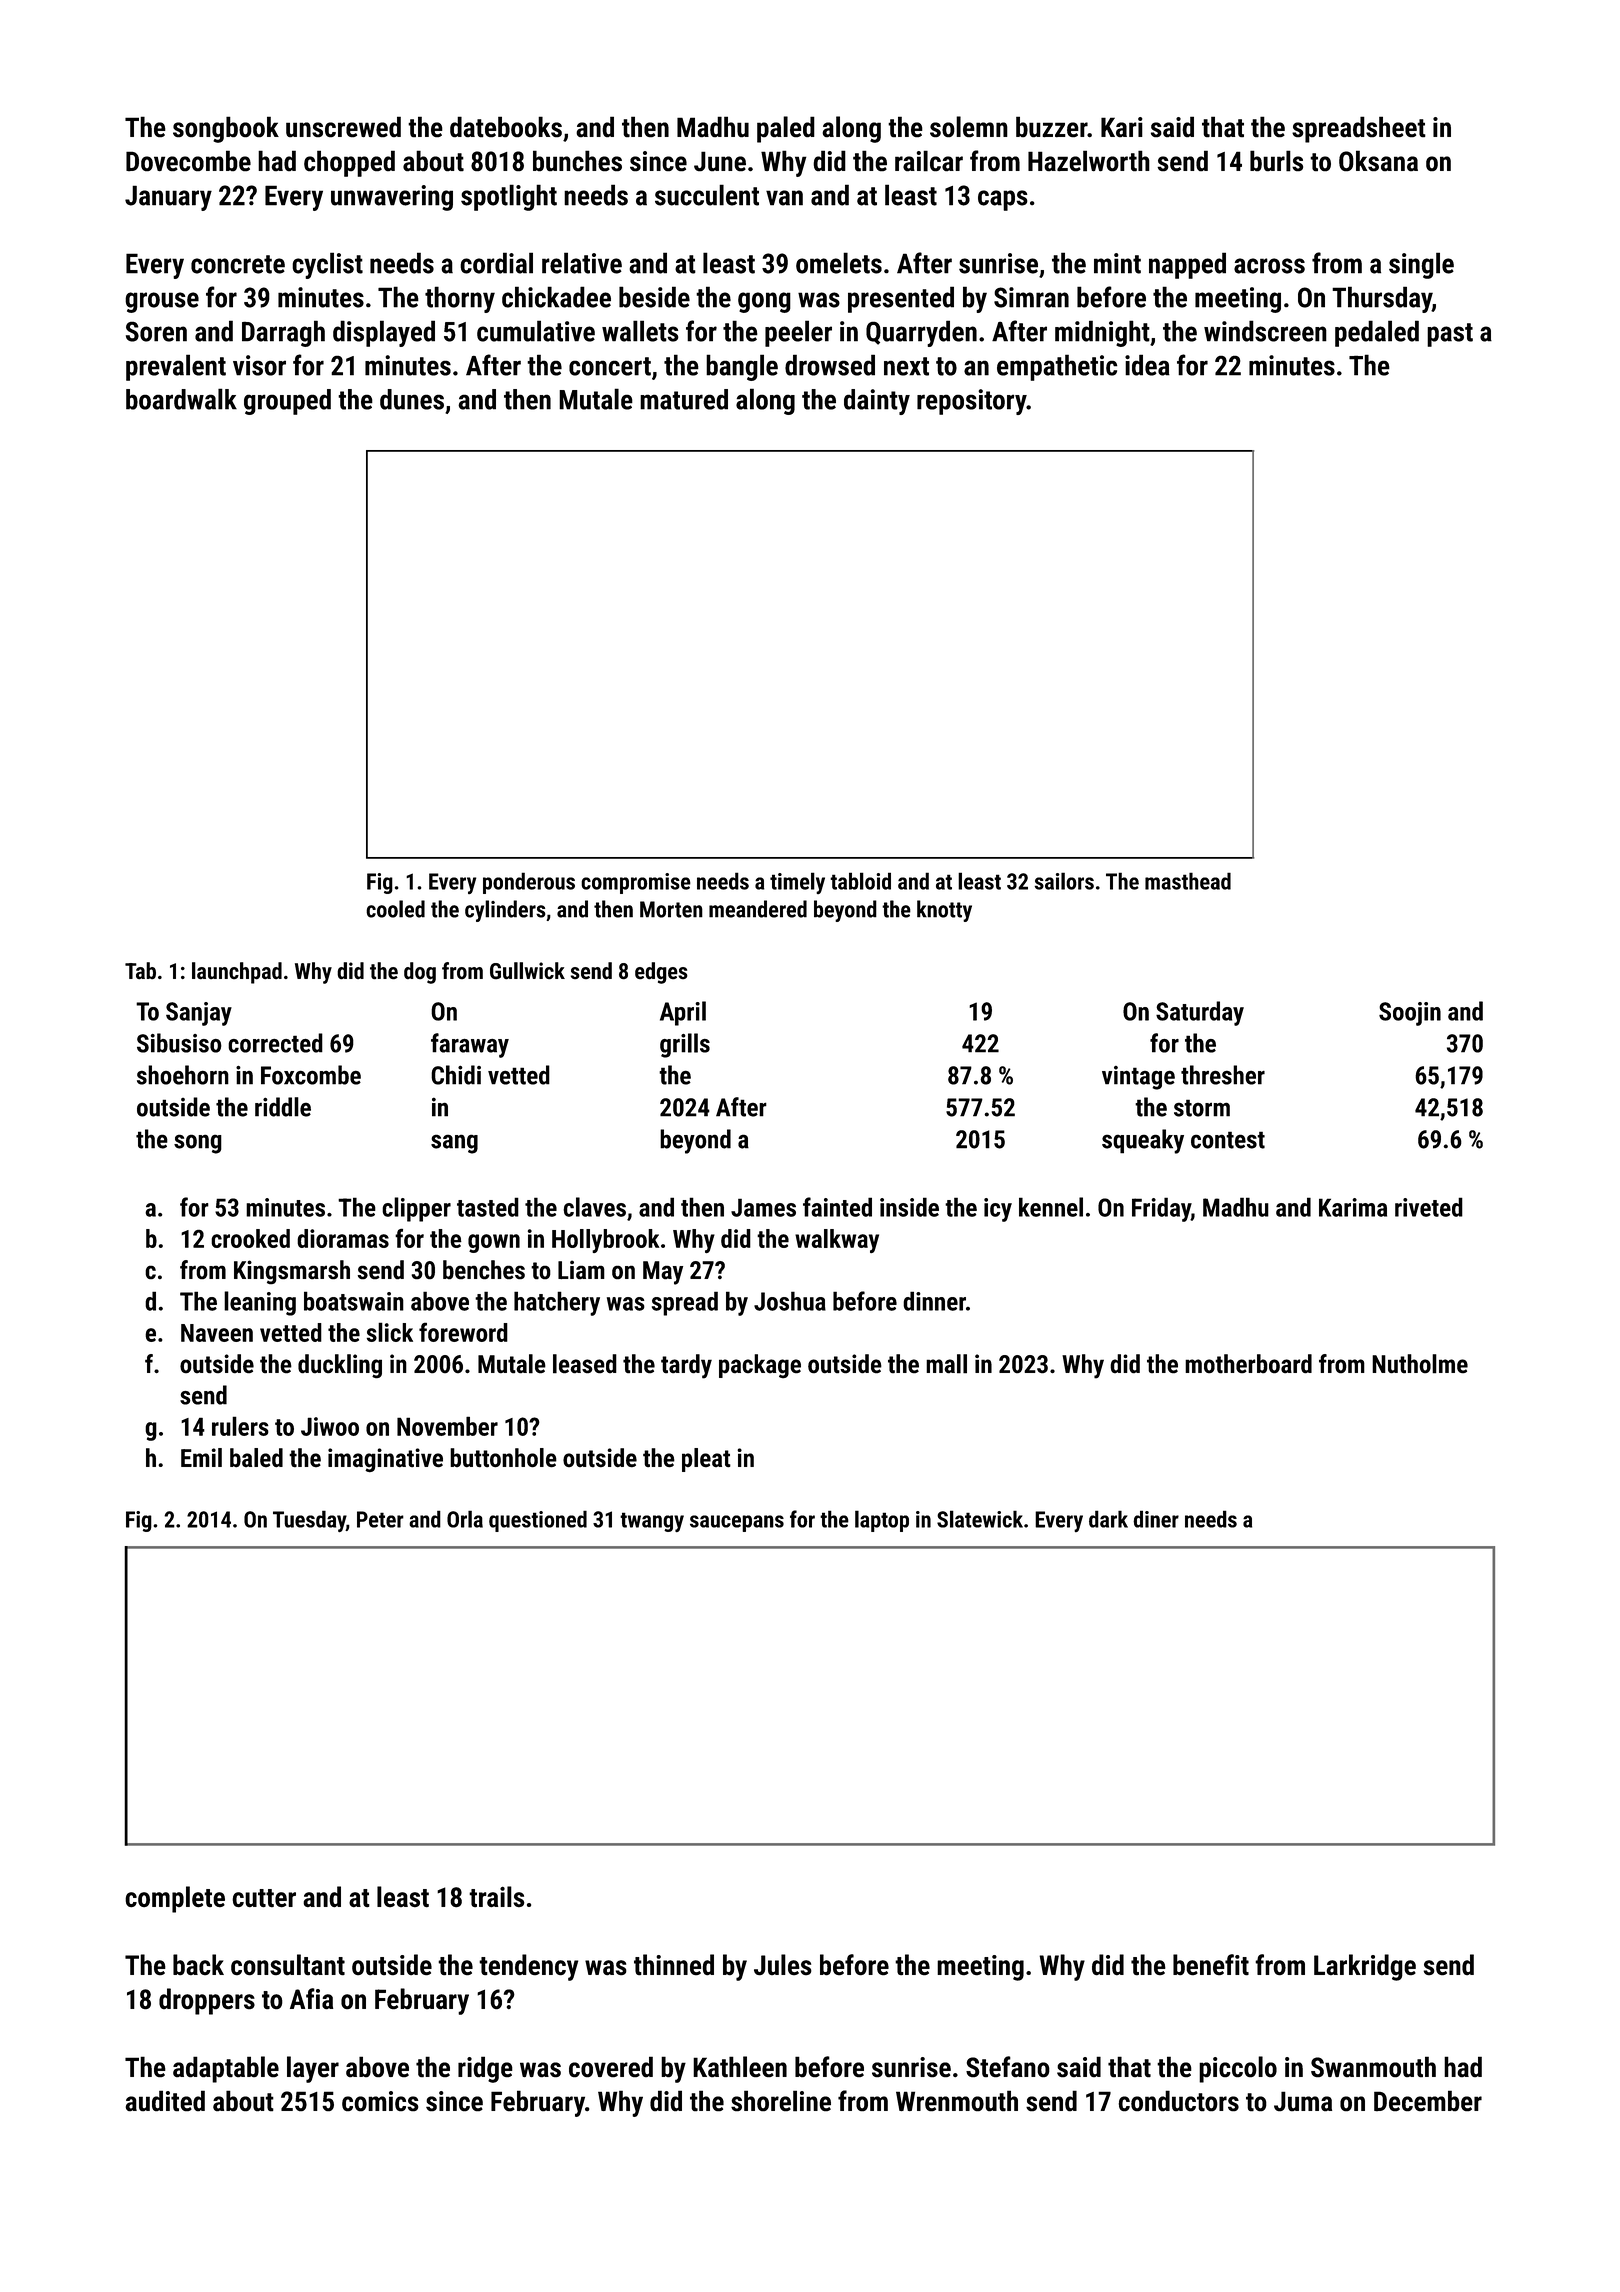 The width and height of the image is (1620, 2292). I want to click on pedaled, so click(1377, 333).
